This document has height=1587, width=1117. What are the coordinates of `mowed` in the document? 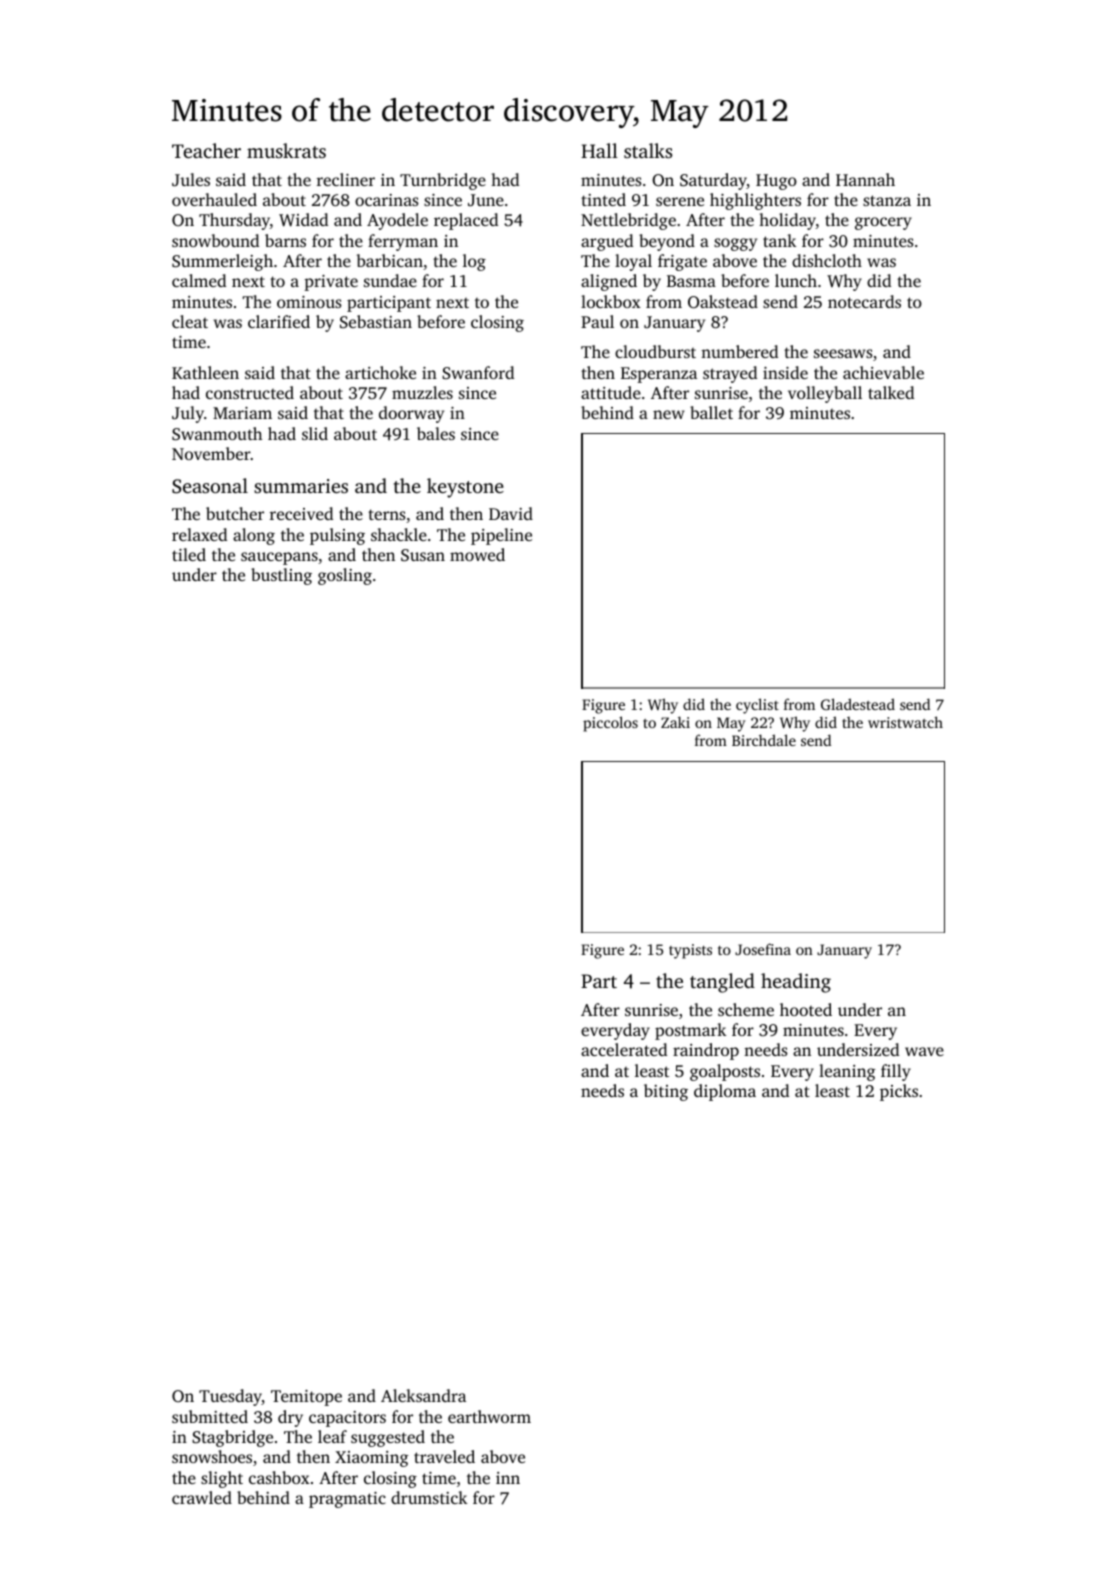 It's located at (477, 554).
